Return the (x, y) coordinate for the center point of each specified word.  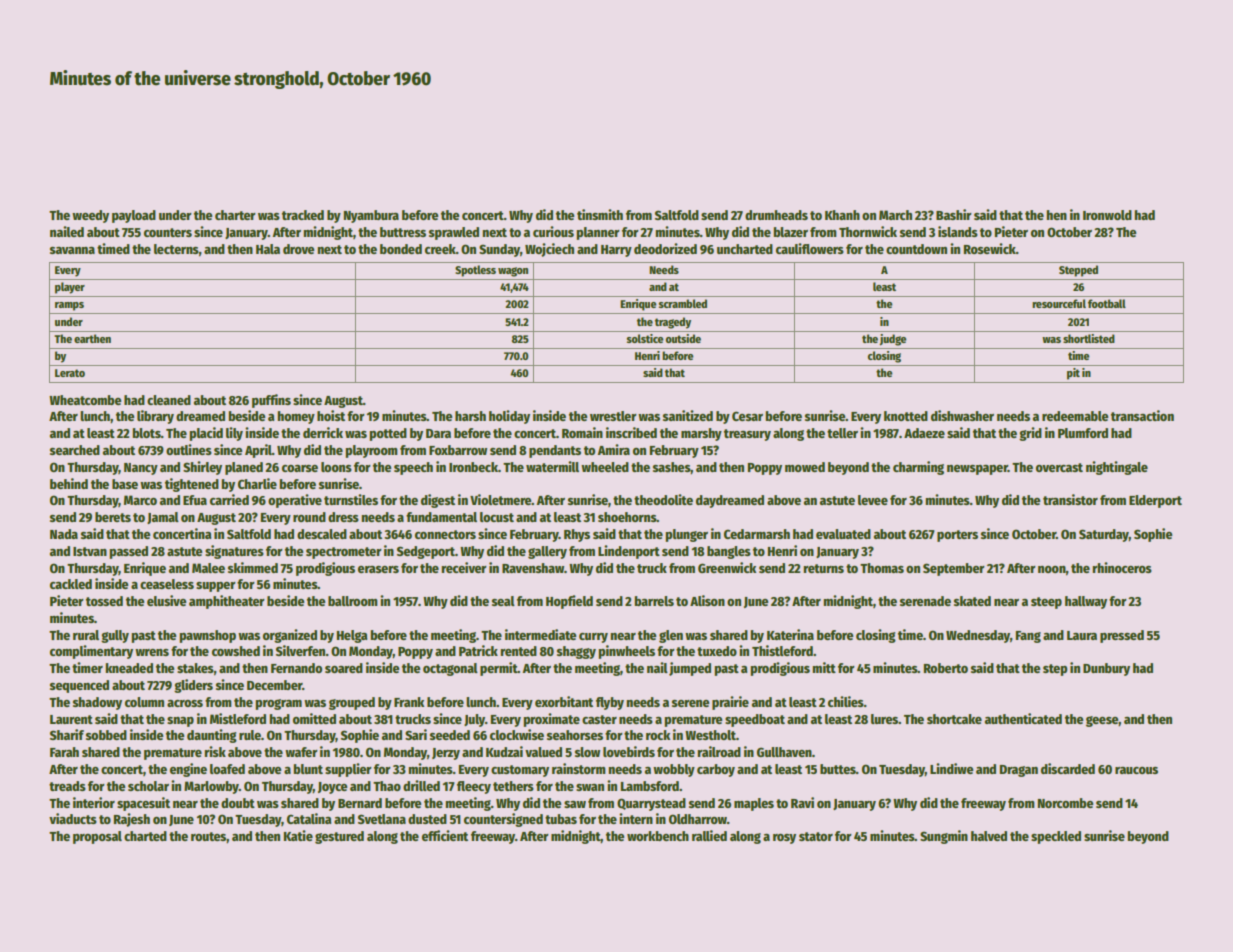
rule (250, 735)
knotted (906, 416)
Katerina (790, 634)
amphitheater (227, 602)
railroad (719, 751)
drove (298, 249)
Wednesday (978, 636)
